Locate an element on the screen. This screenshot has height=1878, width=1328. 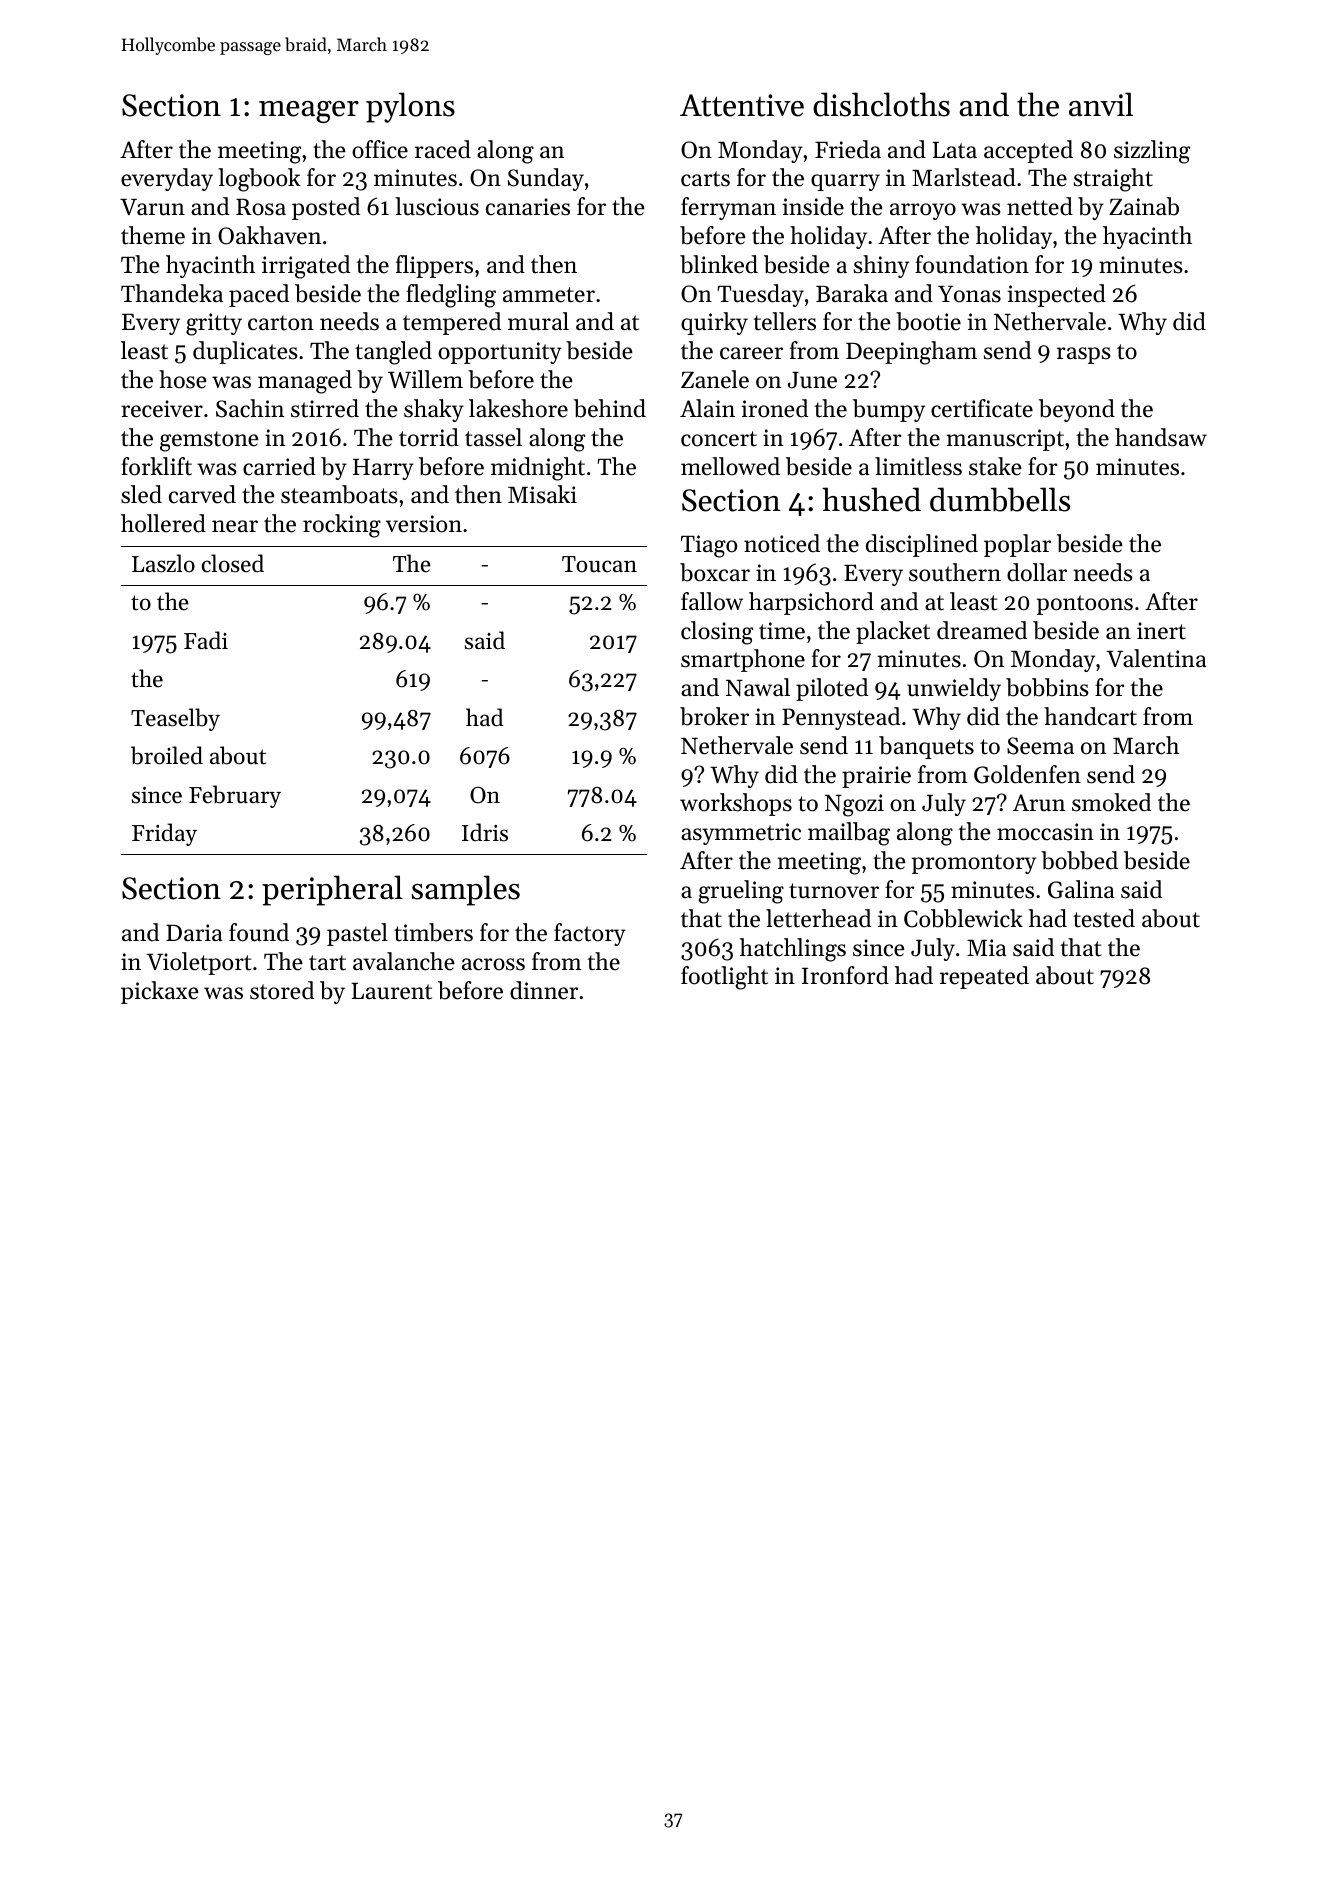
meager is located at coordinates (309, 111).
